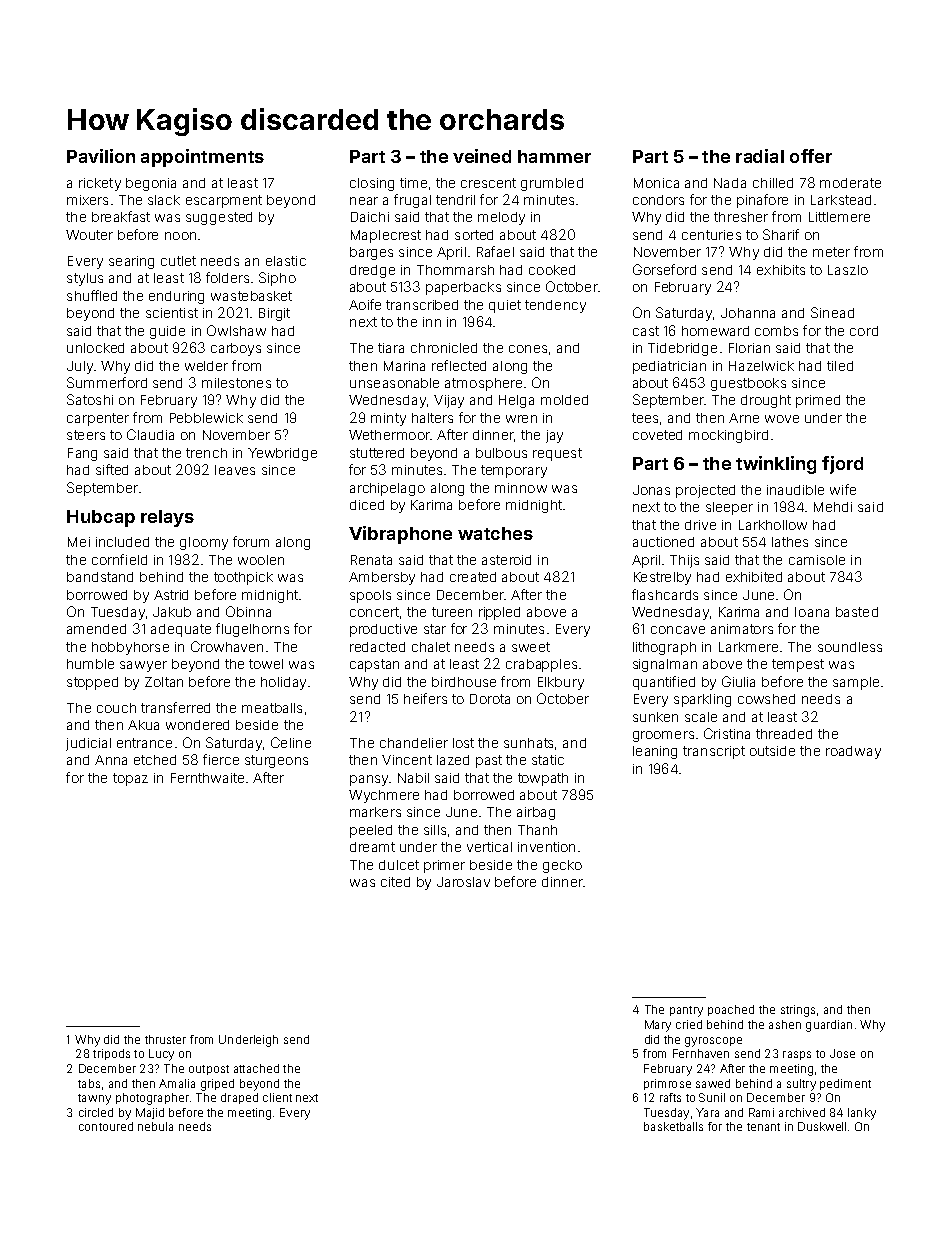 The image size is (952, 1233). What do you see at coordinates (276, 761) in the screenshot?
I see `sturgeons` at bounding box center [276, 761].
